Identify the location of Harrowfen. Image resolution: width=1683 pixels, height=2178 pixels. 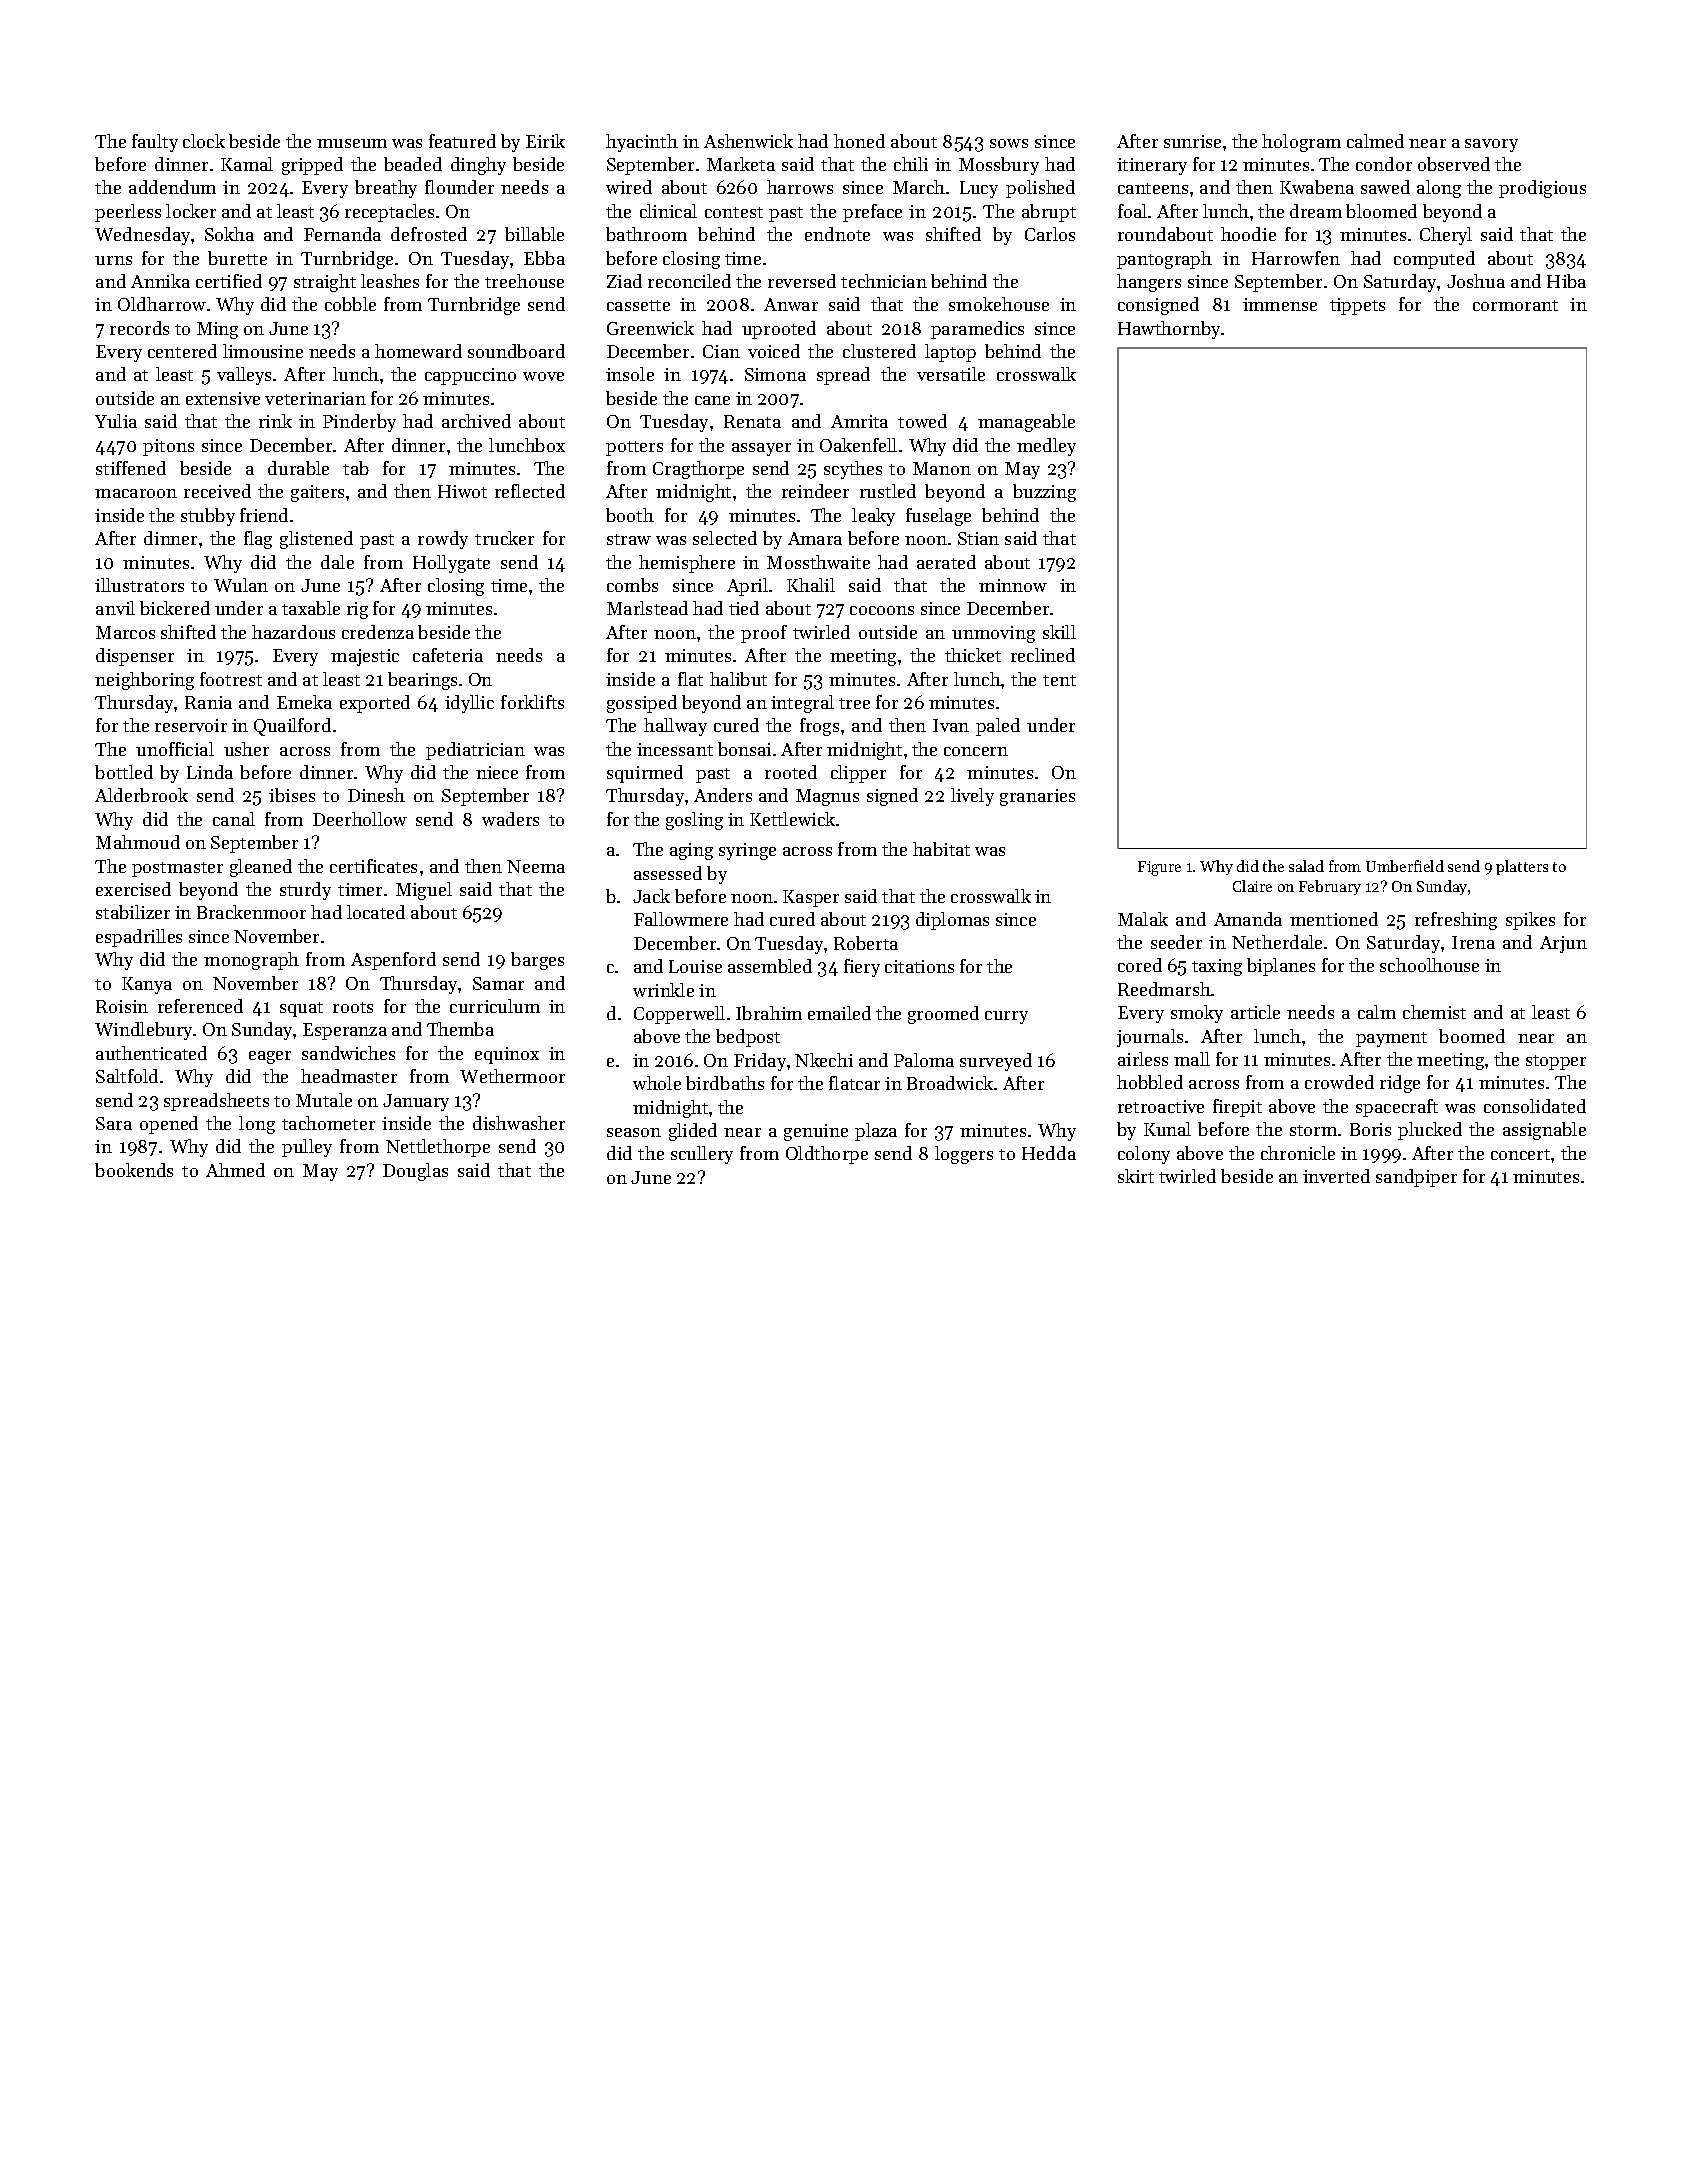
(1296, 258).
